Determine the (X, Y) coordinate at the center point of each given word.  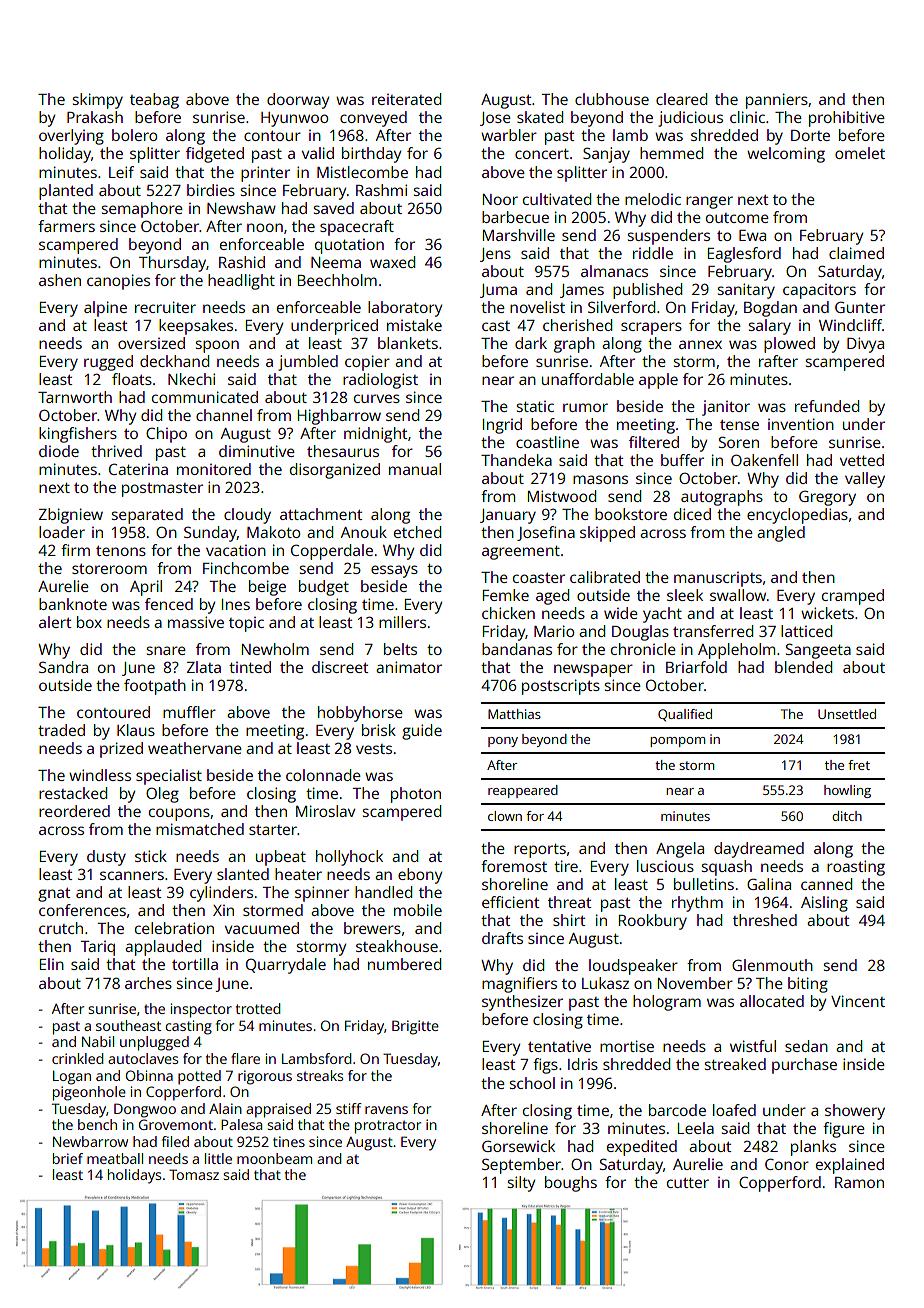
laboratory (405, 309)
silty (521, 1184)
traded (61, 730)
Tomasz (194, 1174)
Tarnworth (75, 397)
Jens (495, 255)
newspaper (593, 670)
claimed (856, 253)
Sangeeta (818, 651)
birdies (211, 190)
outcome (737, 218)
